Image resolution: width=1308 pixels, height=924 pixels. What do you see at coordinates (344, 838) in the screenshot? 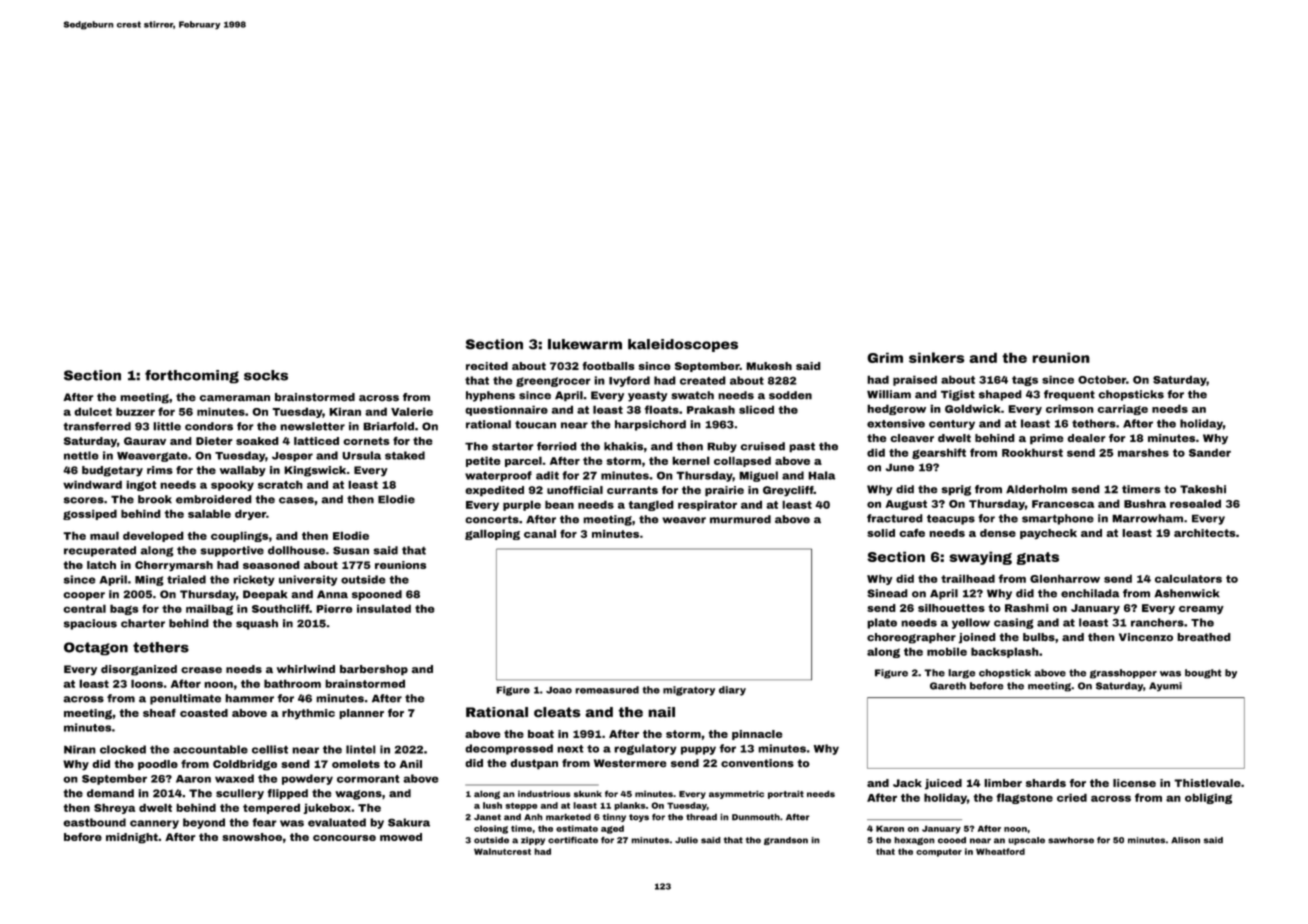
I see `concourse` at bounding box center [344, 838].
